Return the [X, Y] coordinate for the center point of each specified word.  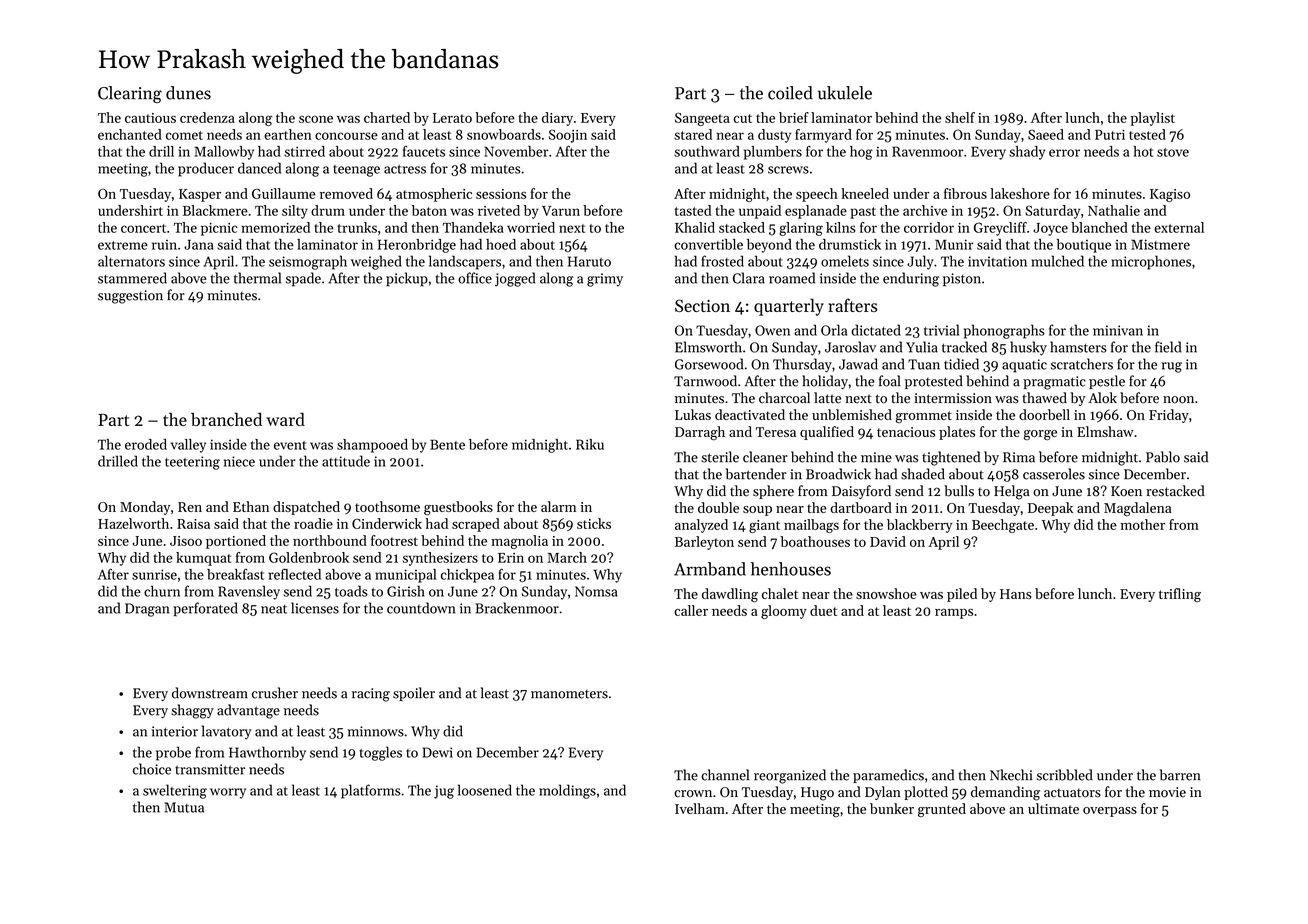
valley [188, 446]
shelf [960, 117]
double [718, 507]
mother [1142, 524]
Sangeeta [702, 119]
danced [259, 168]
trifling [1180, 595]
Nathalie [1114, 210]
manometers [569, 694]
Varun [561, 211]
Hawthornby [267, 753]
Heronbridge [417, 246]
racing [371, 695]
